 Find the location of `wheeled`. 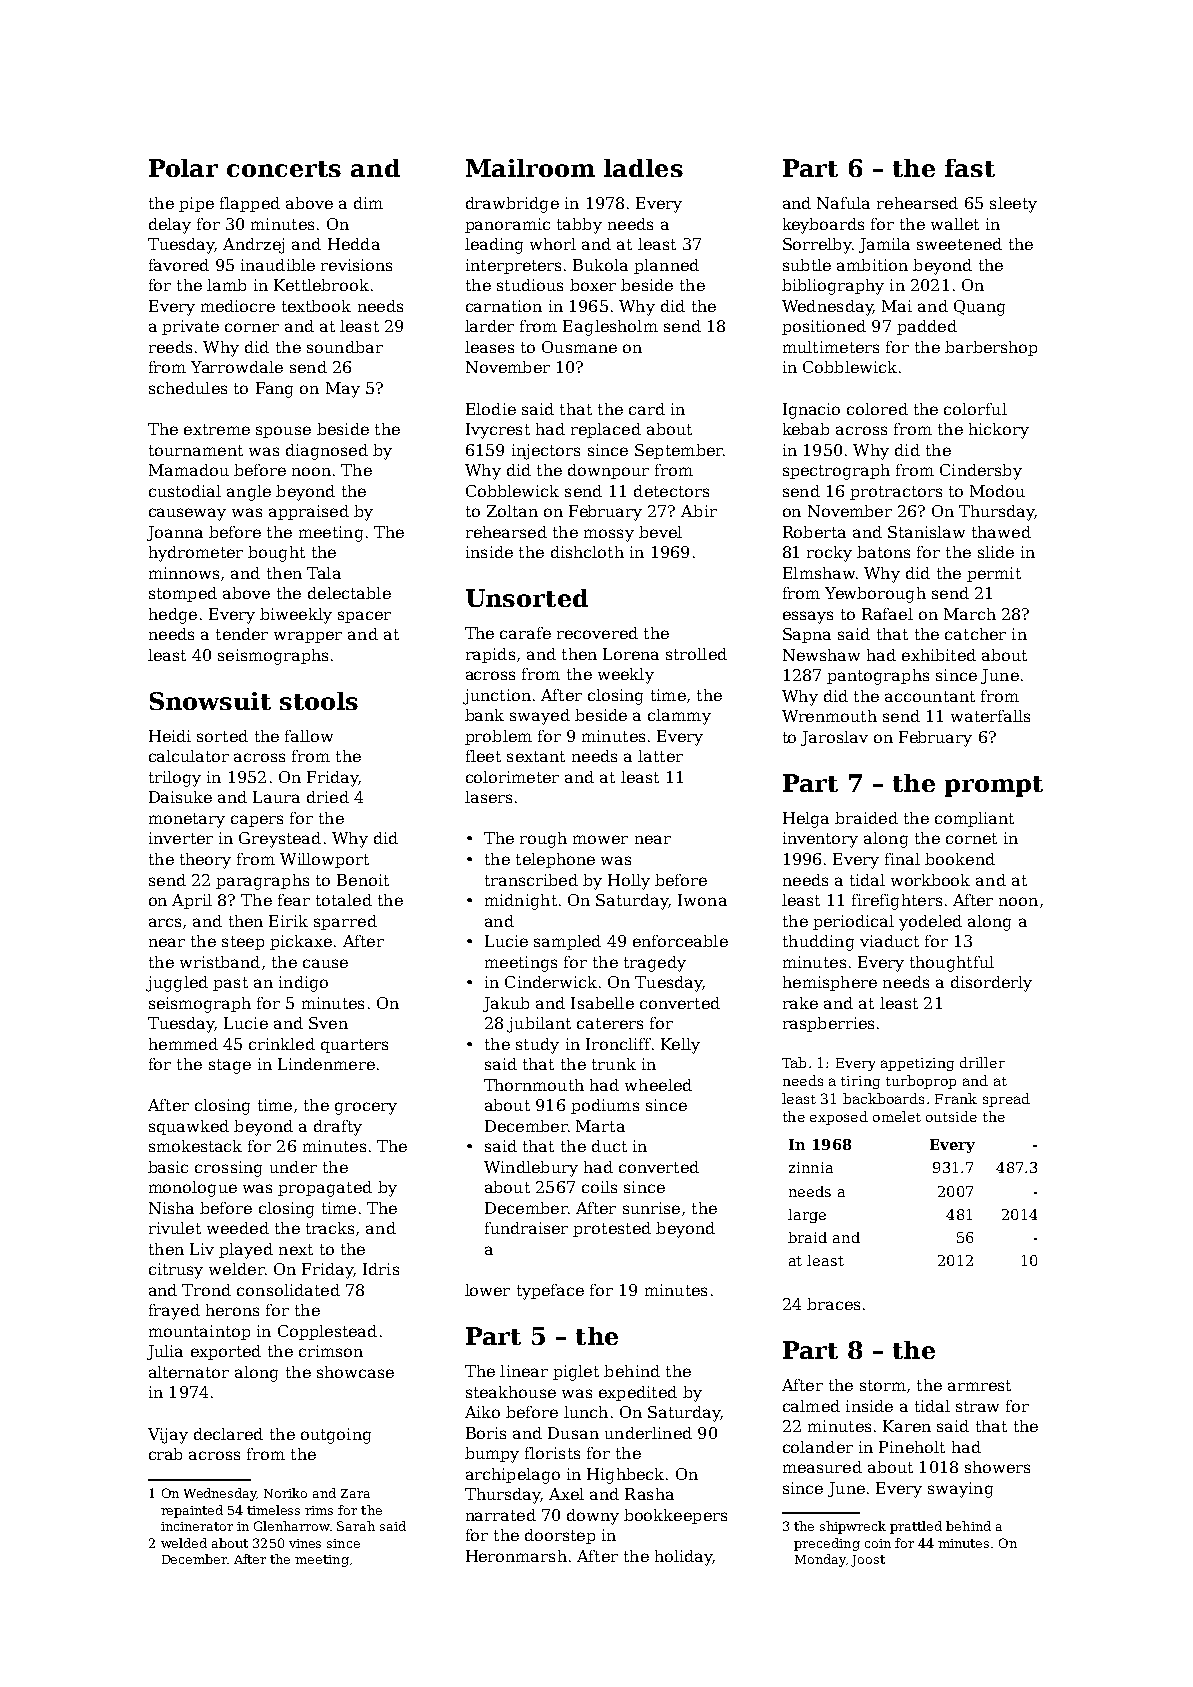

wheeled is located at coordinates (658, 1085).
